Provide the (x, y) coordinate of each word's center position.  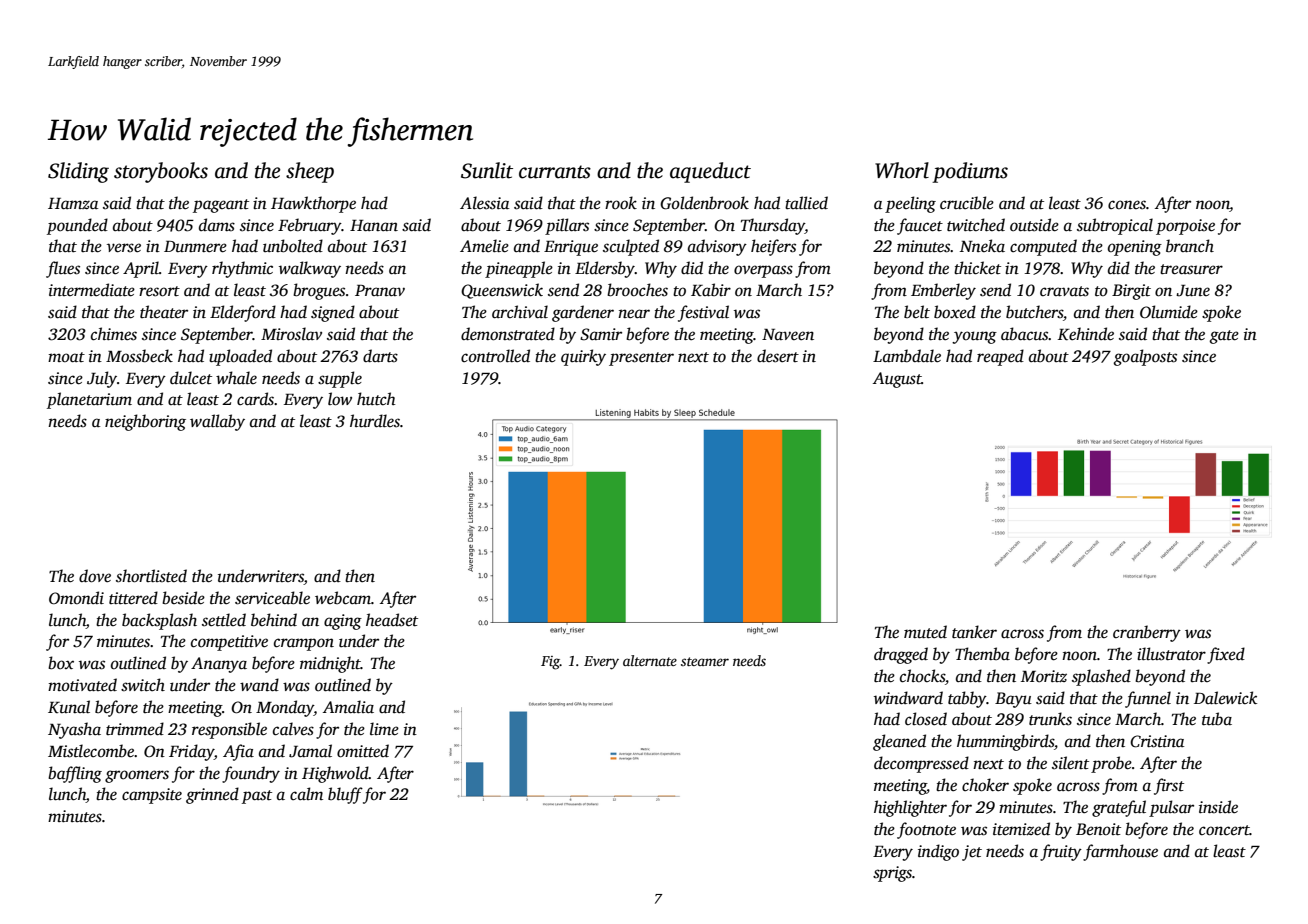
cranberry (1147, 633)
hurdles (375, 421)
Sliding (78, 172)
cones (1127, 205)
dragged (901, 655)
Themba (982, 653)
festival (703, 313)
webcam (343, 598)
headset (392, 620)
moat (66, 357)
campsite (152, 796)
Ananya (219, 665)
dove (95, 576)
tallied (806, 203)
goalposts (1145, 357)
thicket (977, 268)
